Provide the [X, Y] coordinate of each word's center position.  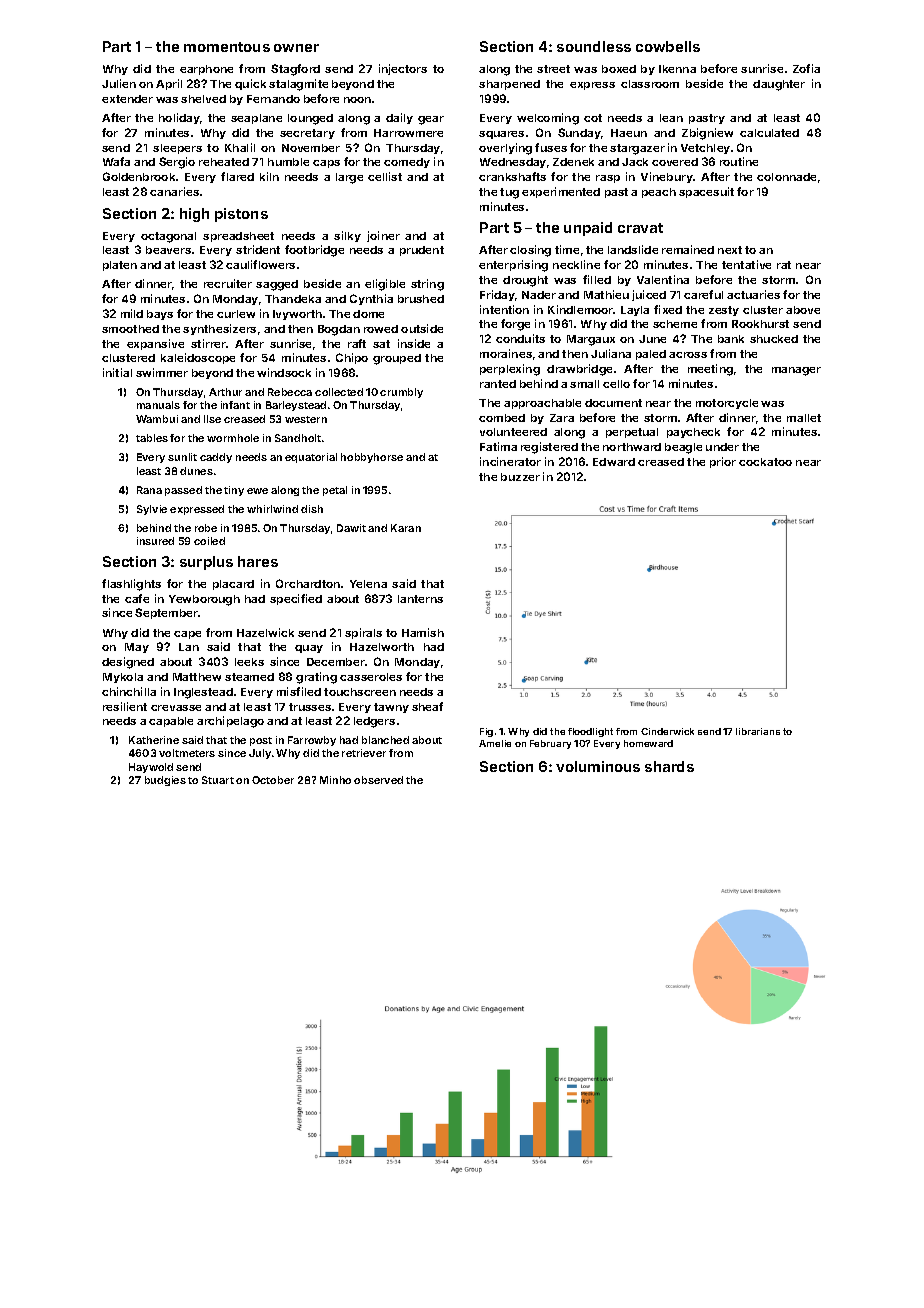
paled [651, 355]
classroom [650, 84]
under [722, 447]
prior [723, 462]
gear [431, 120]
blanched [385, 740]
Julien [119, 83]
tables [152, 438]
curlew [236, 314]
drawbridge [579, 370]
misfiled [299, 691]
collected [339, 392]
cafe [137, 598]
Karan [406, 528]
